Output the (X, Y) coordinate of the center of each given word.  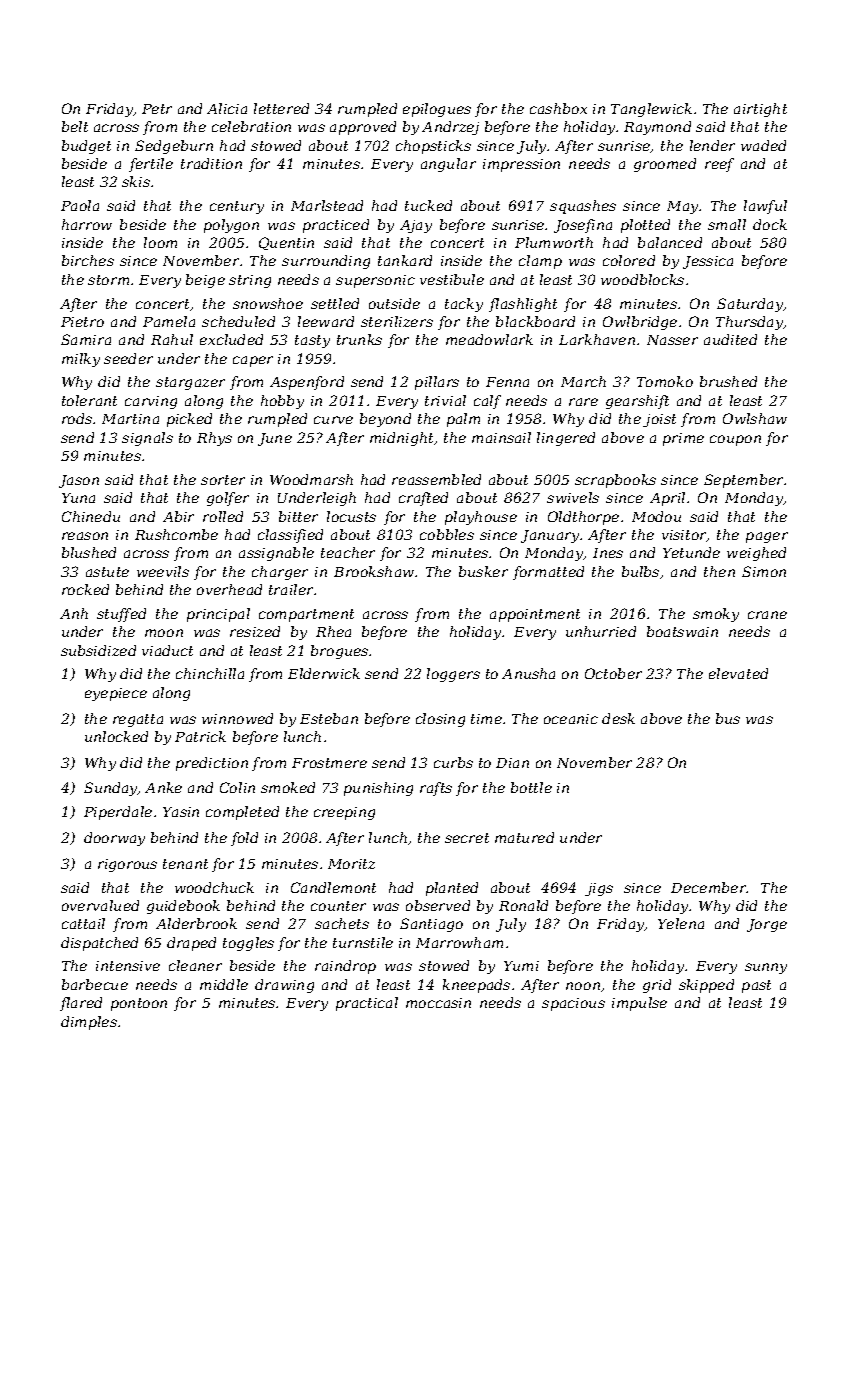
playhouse (481, 518)
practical (367, 1004)
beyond (385, 420)
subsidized (98, 650)
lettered (281, 108)
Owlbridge (640, 323)
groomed (665, 165)
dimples (89, 1023)
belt (75, 126)
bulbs (640, 571)
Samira (86, 339)
